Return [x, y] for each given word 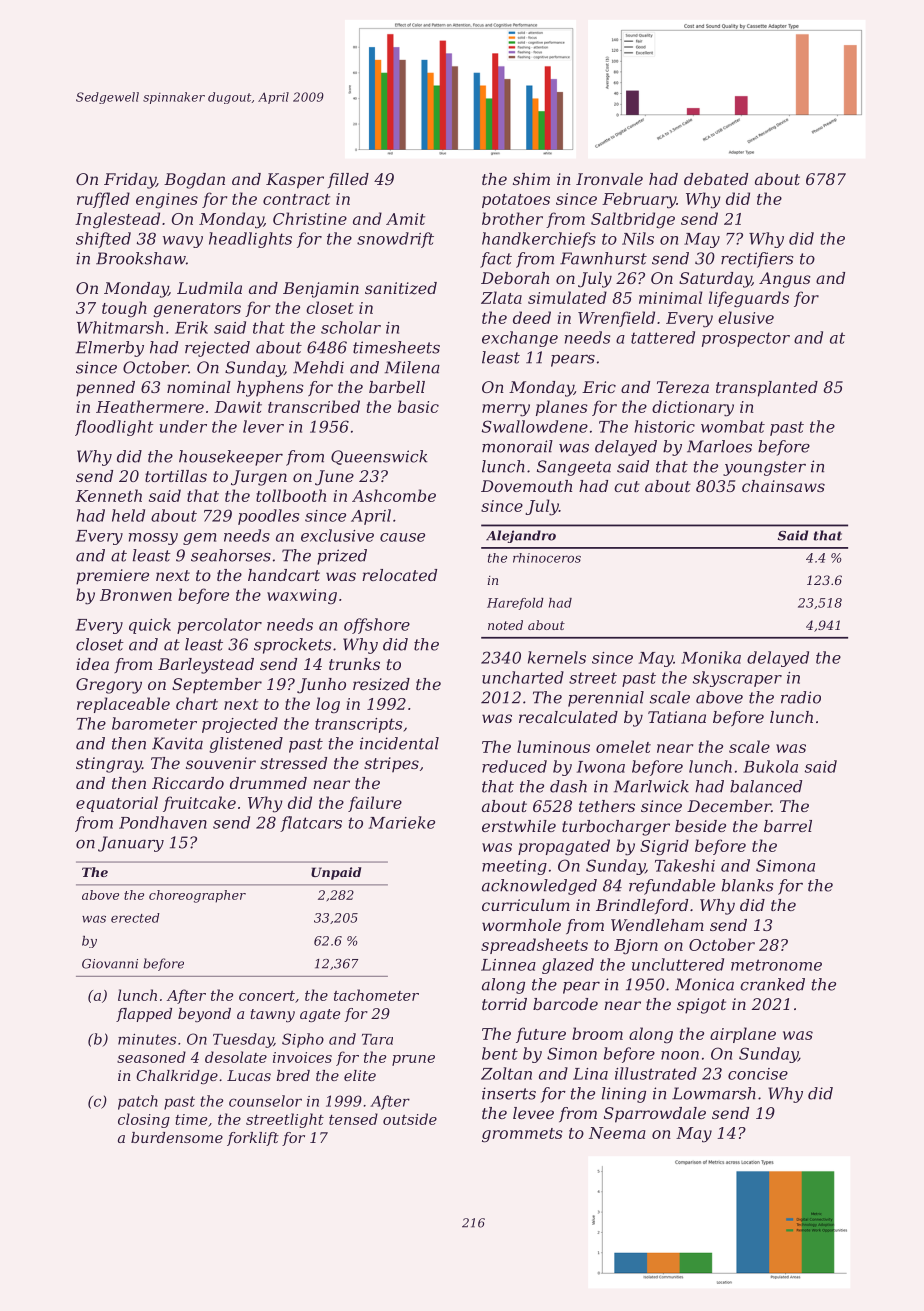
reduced [514, 766]
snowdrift [395, 240]
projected [240, 725]
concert [267, 996]
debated [716, 179]
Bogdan [194, 181]
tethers [607, 806]
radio [801, 697]
